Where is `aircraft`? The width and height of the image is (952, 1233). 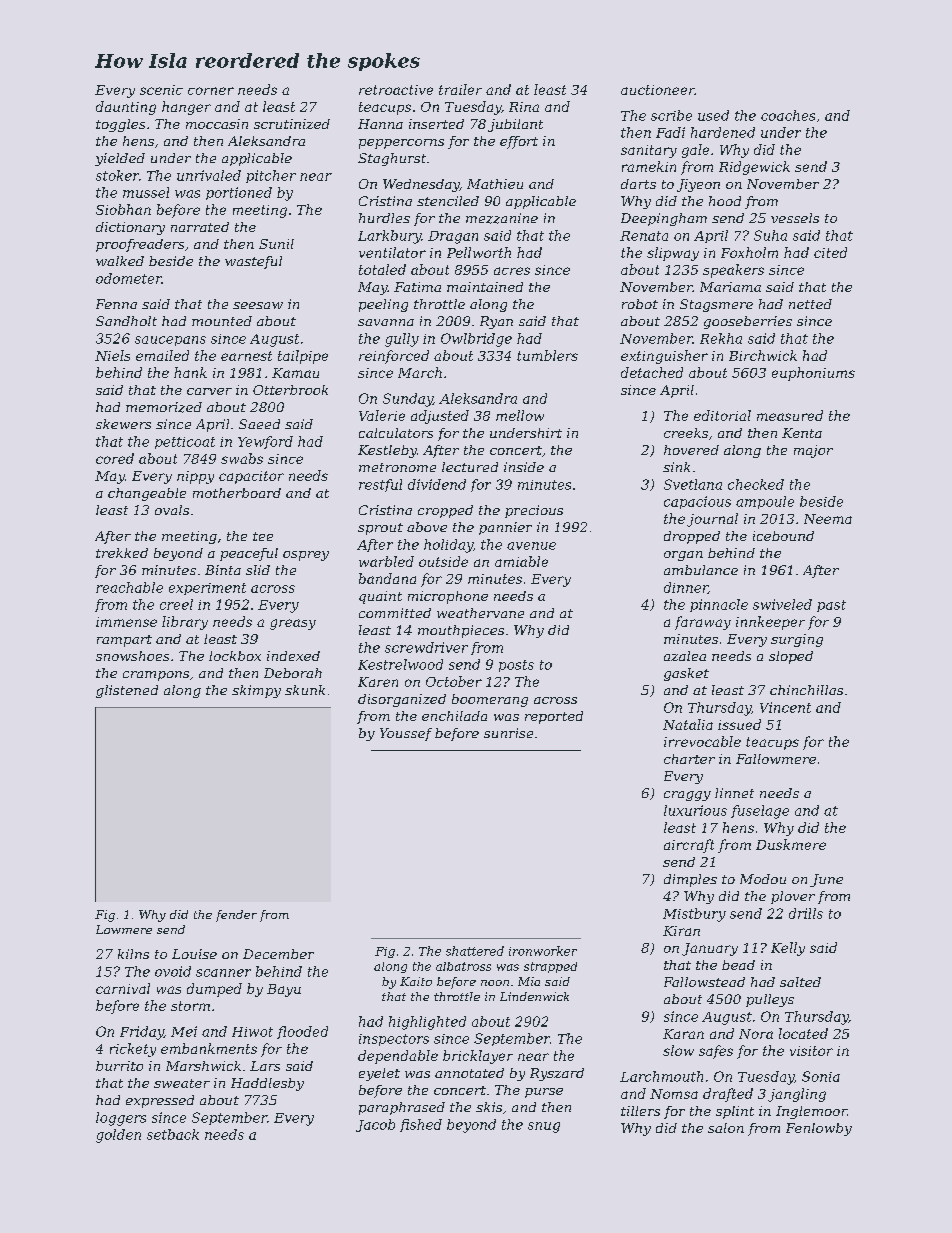 aircraft is located at coordinates (689, 846).
